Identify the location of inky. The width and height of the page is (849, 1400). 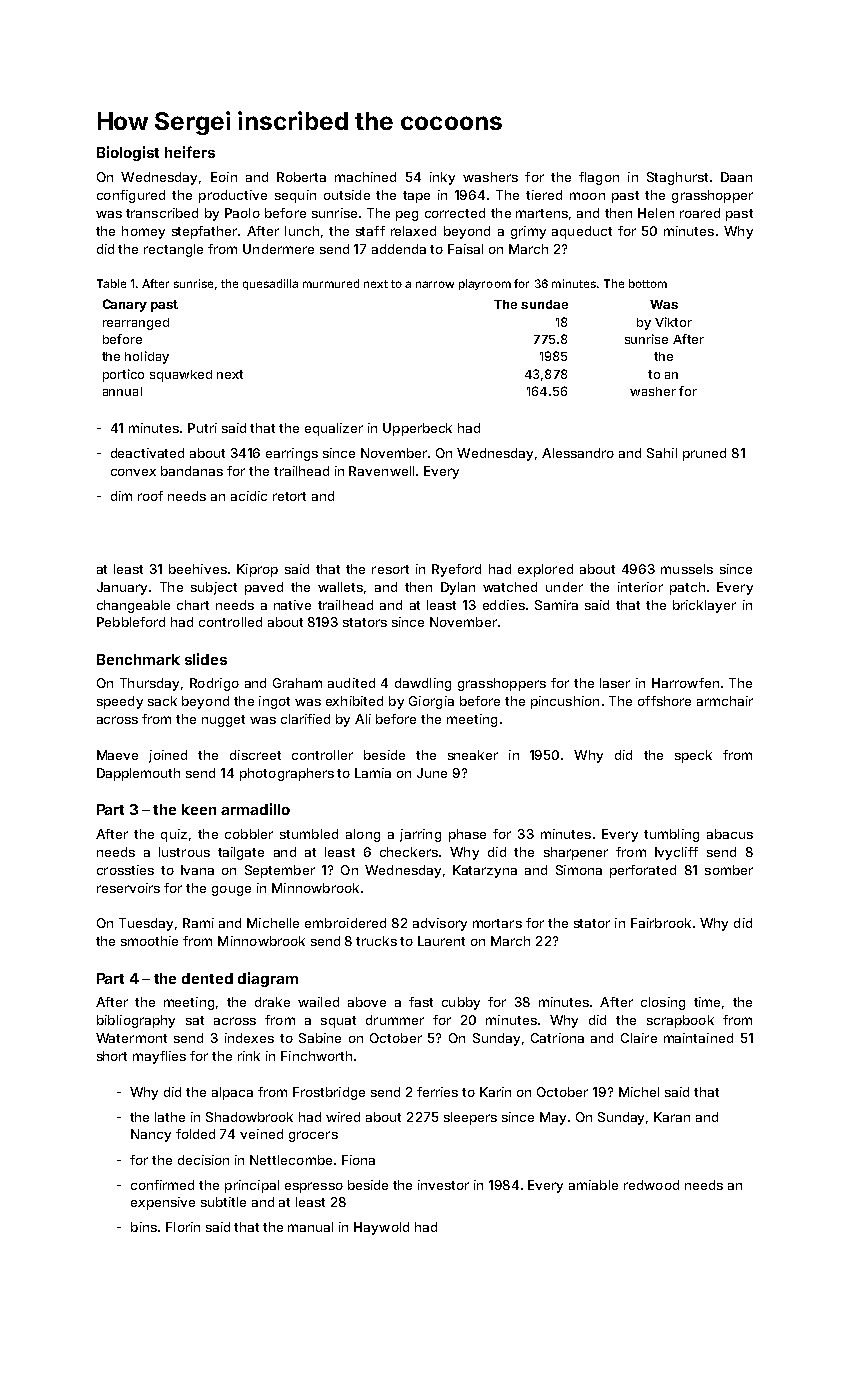
(442, 178).
